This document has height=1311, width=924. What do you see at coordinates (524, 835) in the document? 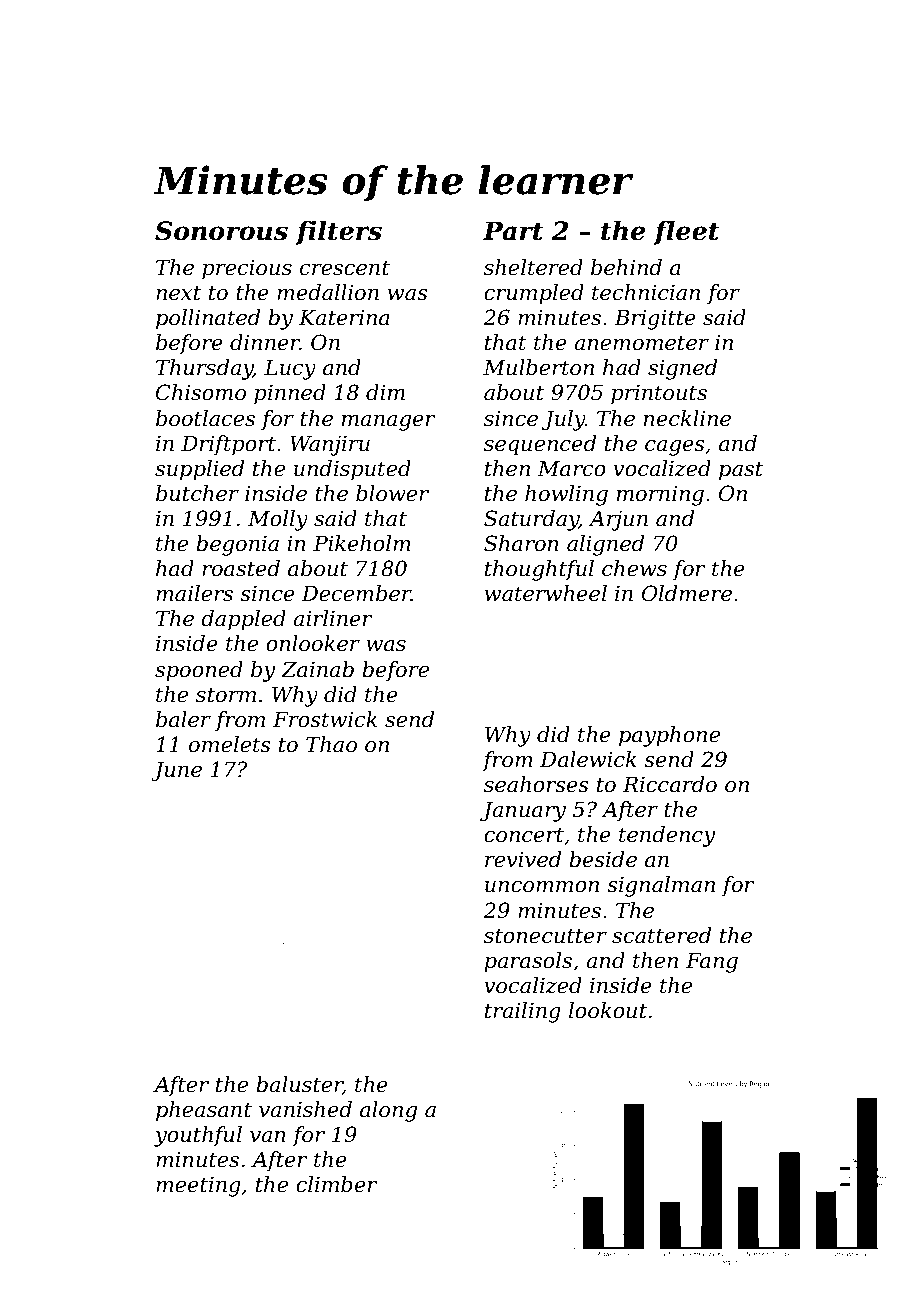
I see `concert` at bounding box center [524, 835].
